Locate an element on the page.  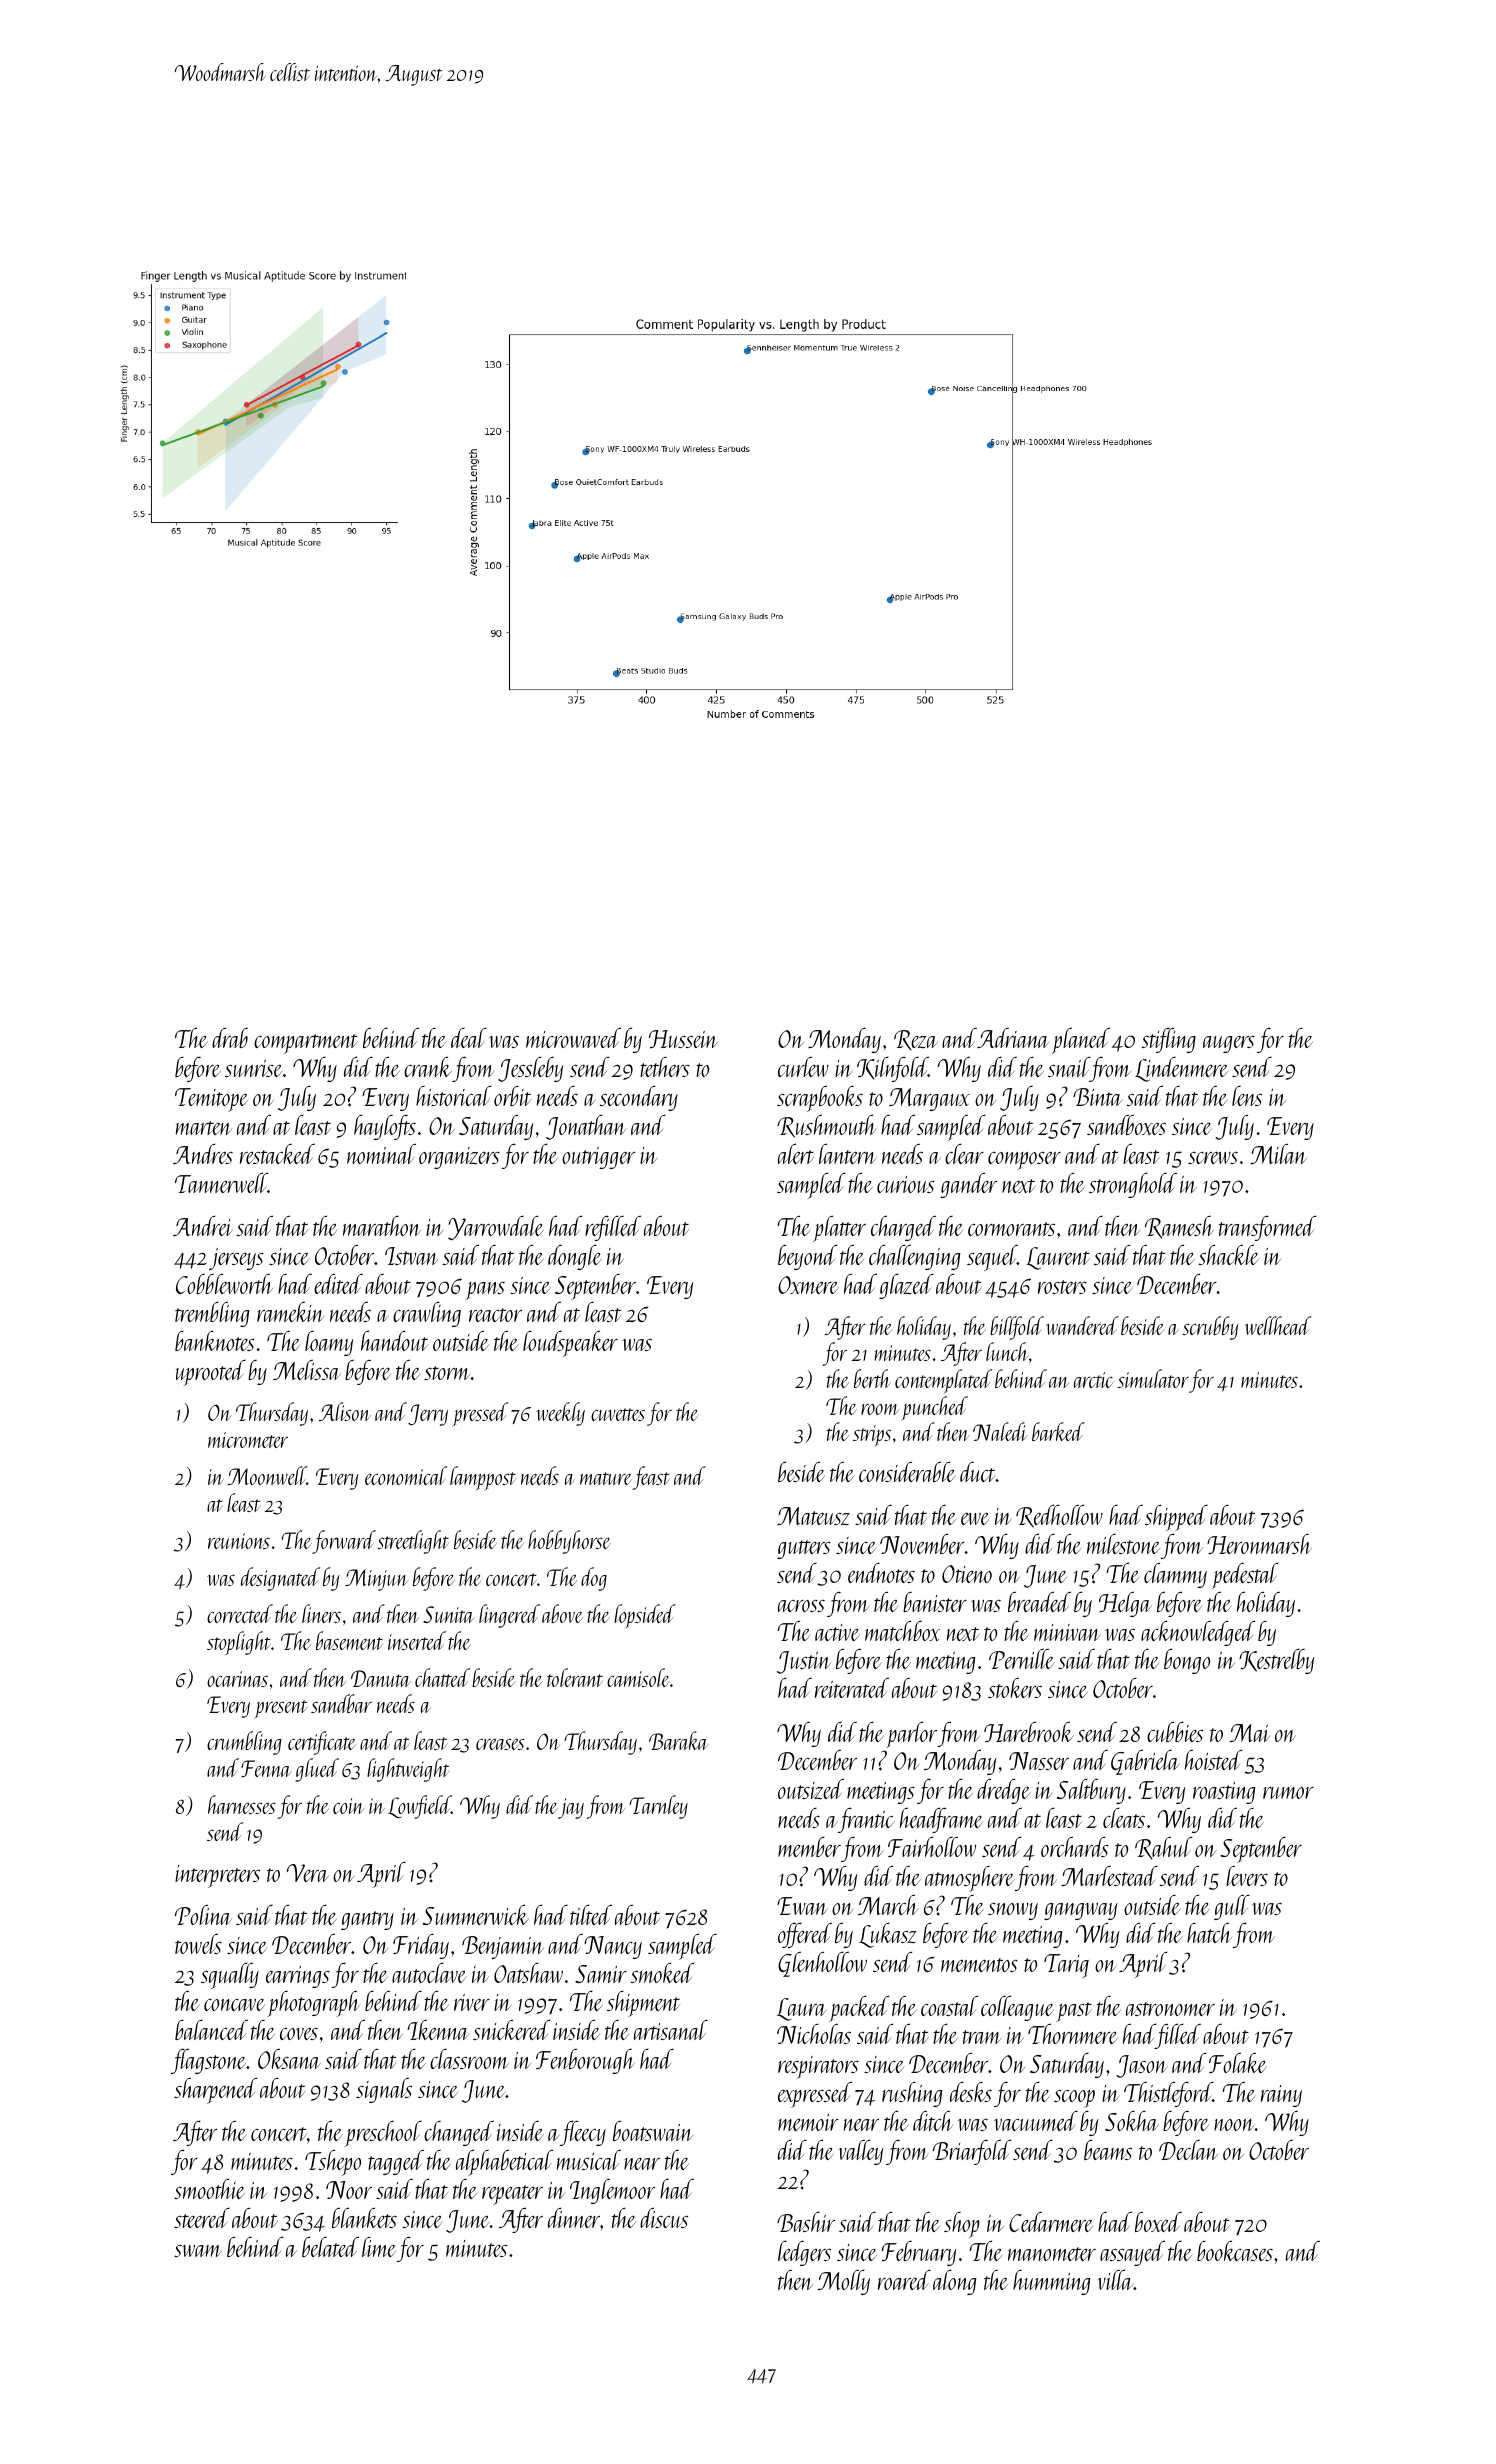
wellhead is located at coordinates (1278, 1325).
